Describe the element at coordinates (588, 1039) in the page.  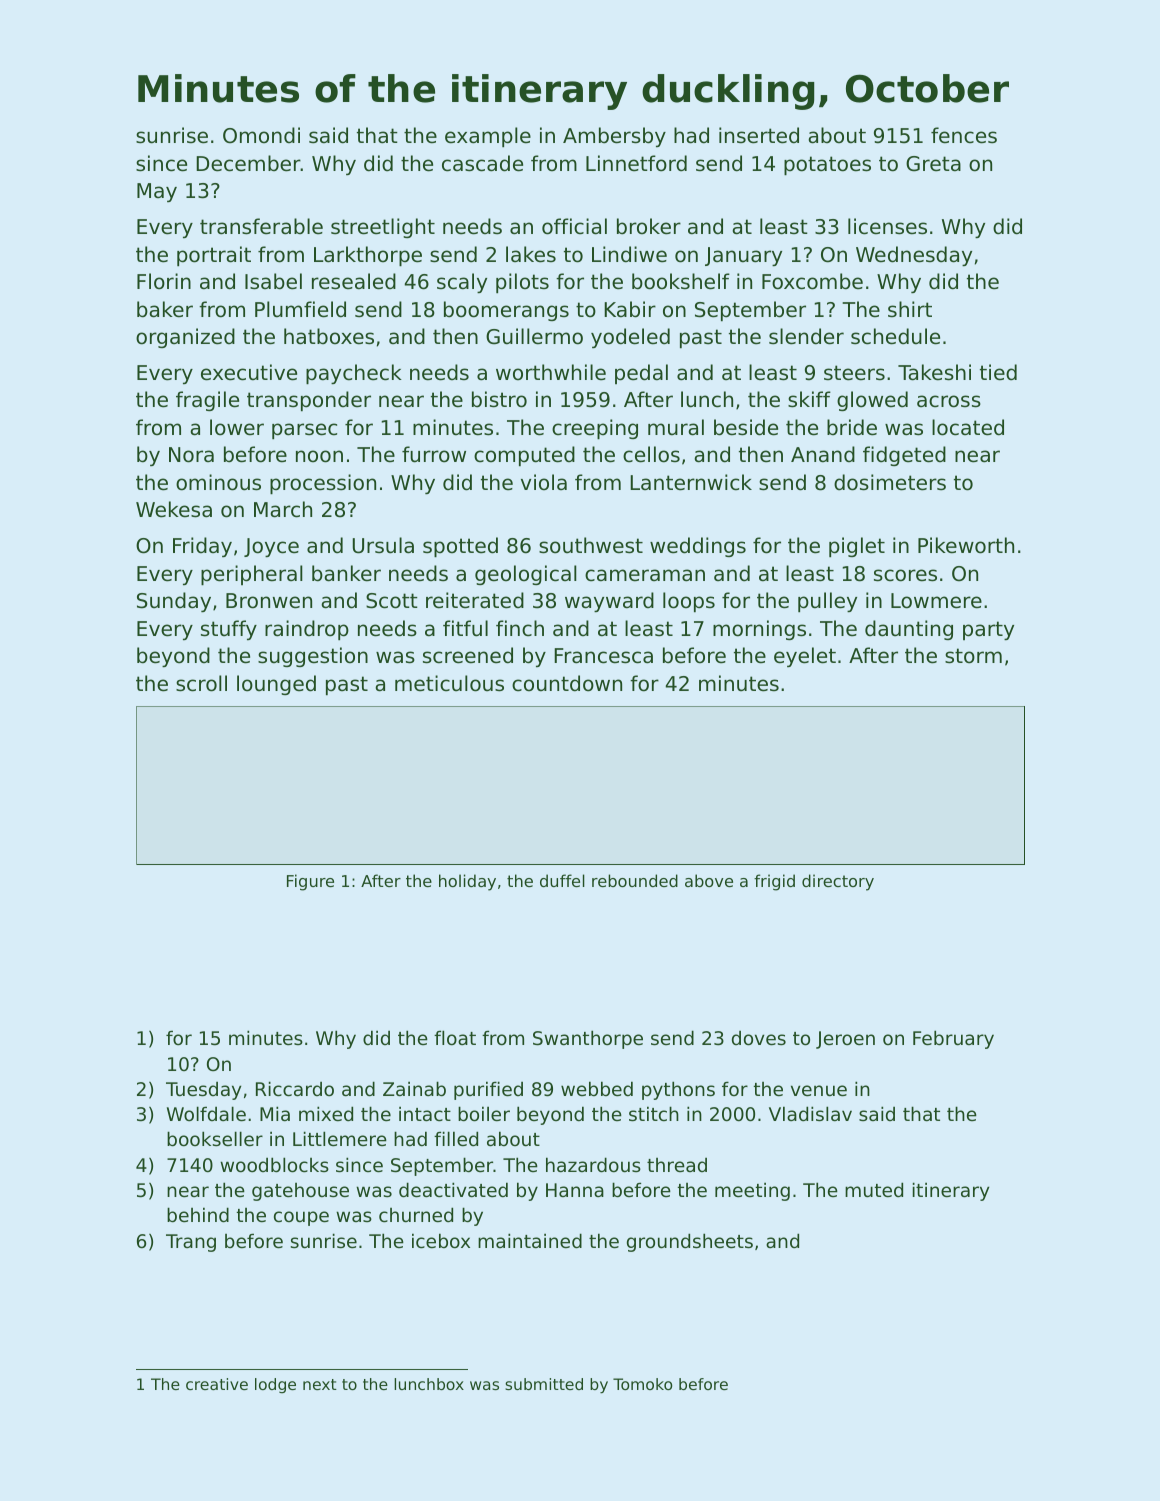
I see `Swanthorpe` at that location.
